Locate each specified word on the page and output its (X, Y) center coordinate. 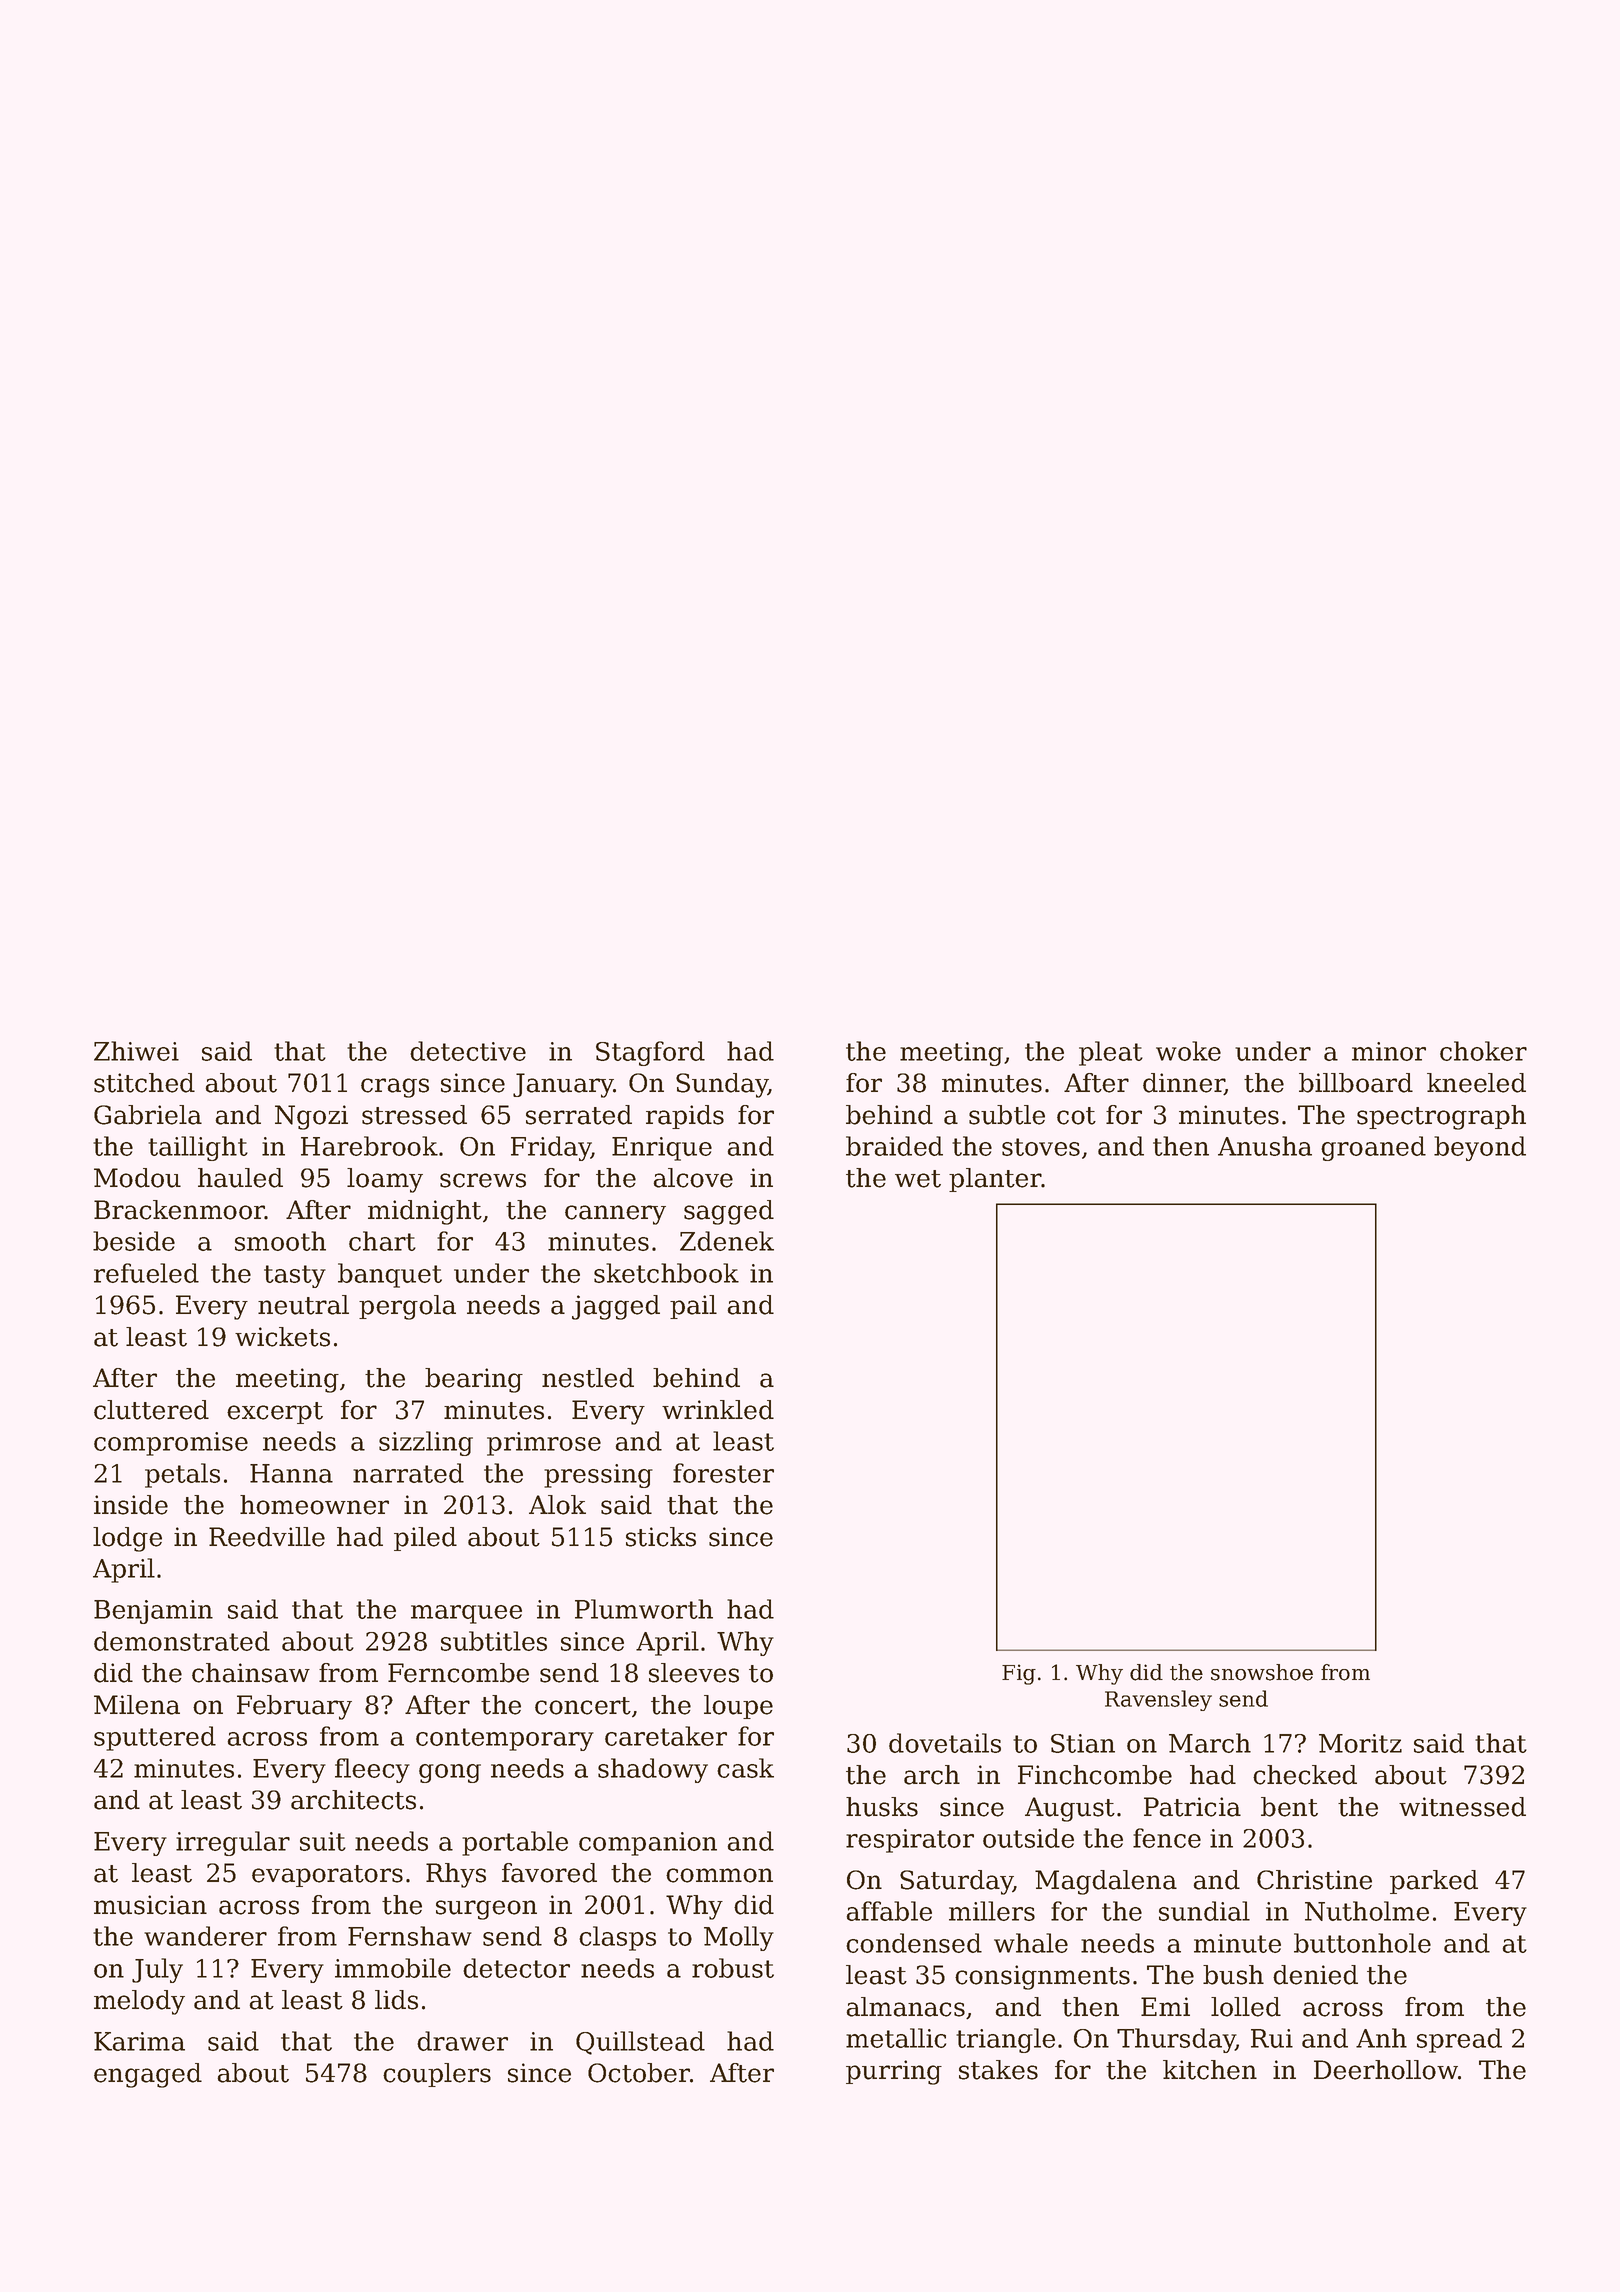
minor (1389, 1051)
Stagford (650, 1053)
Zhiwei (136, 1051)
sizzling (426, 1443)
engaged (148, 2075)
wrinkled (718, 1410)
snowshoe (1262, 1672)
